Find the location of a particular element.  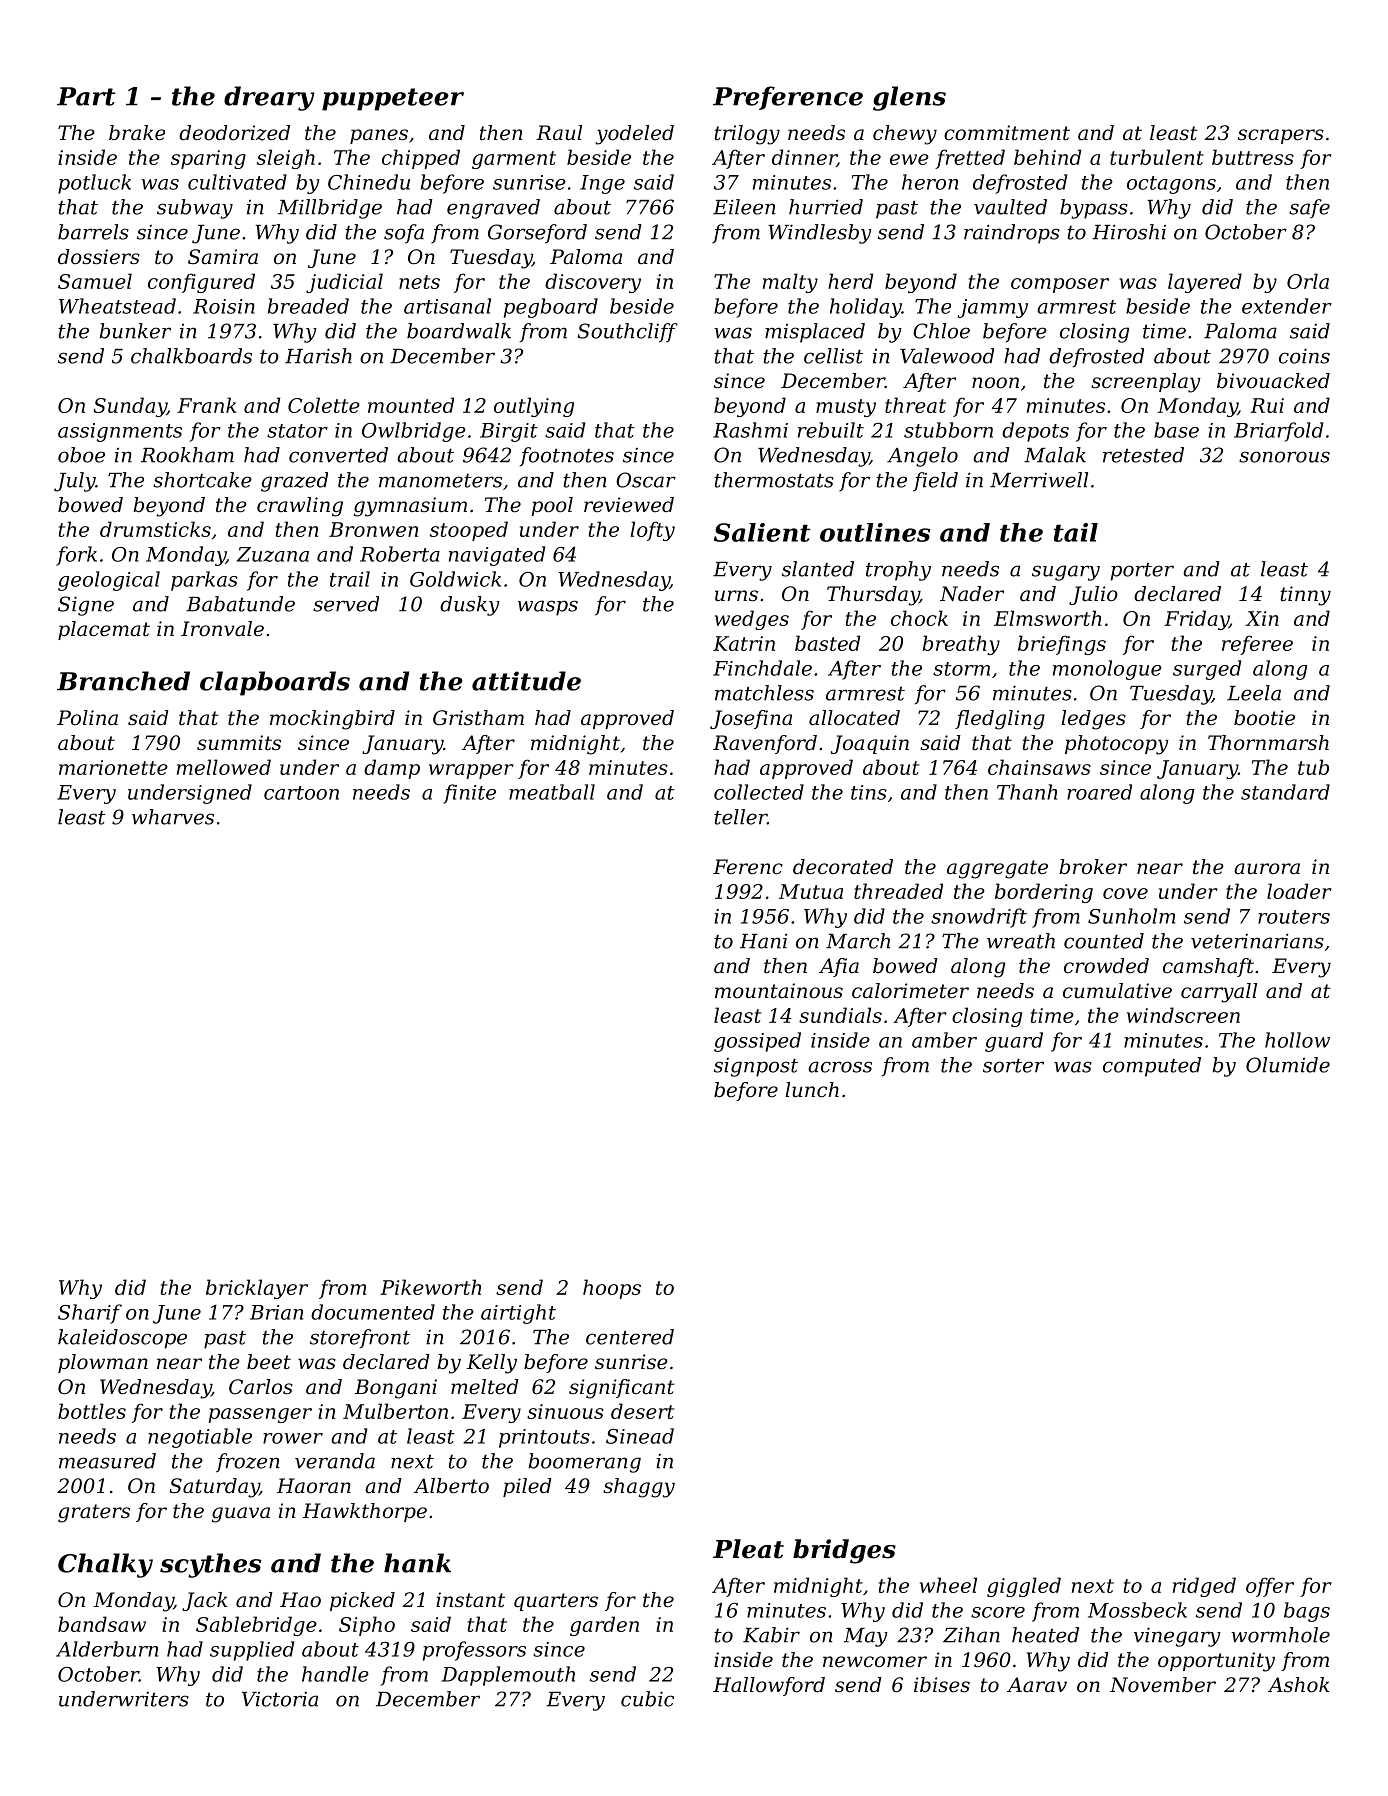

gossiped is located at coordinates (757, 1042).
